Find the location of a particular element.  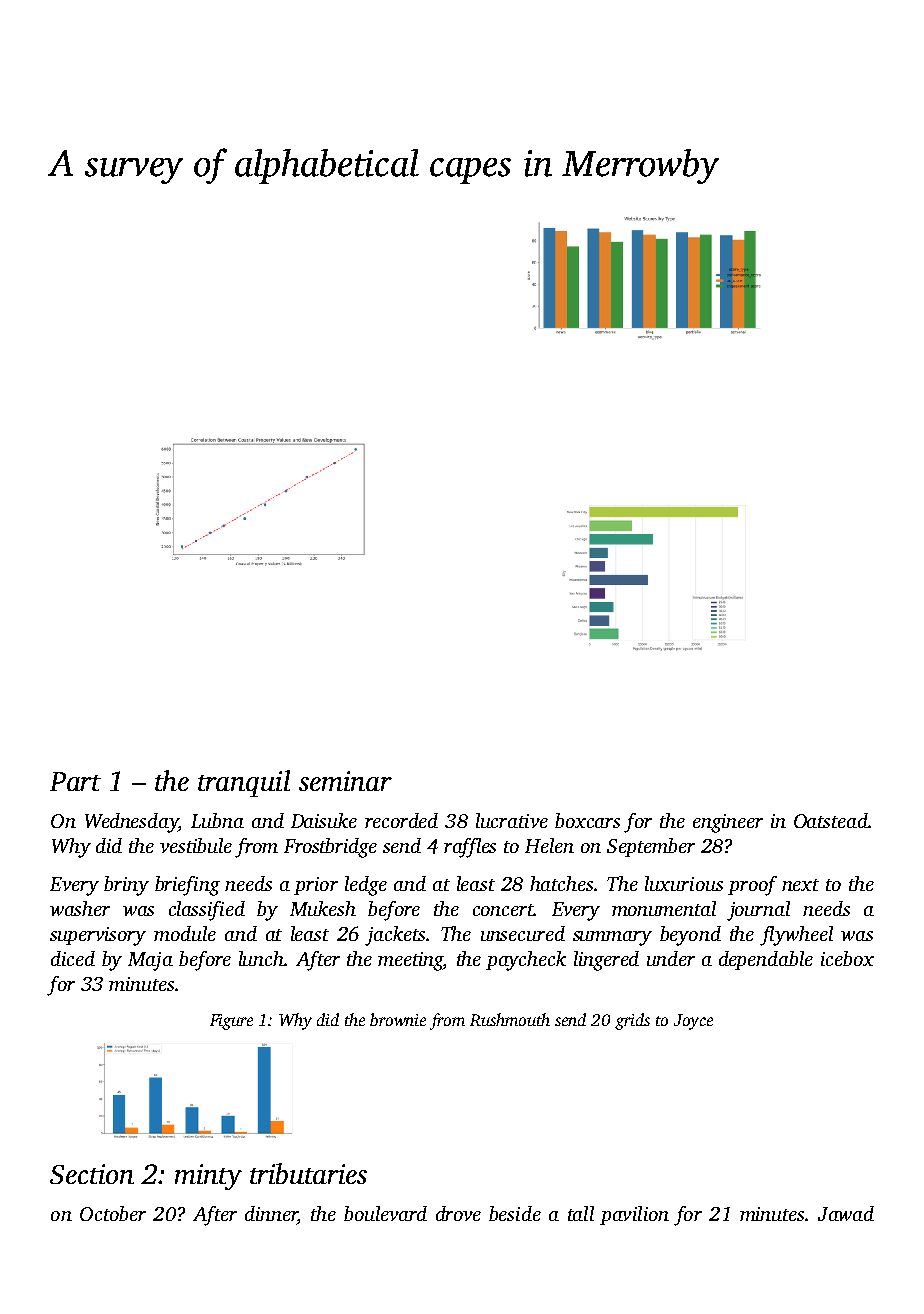

brownie is located at coordinates (398, 1019).
